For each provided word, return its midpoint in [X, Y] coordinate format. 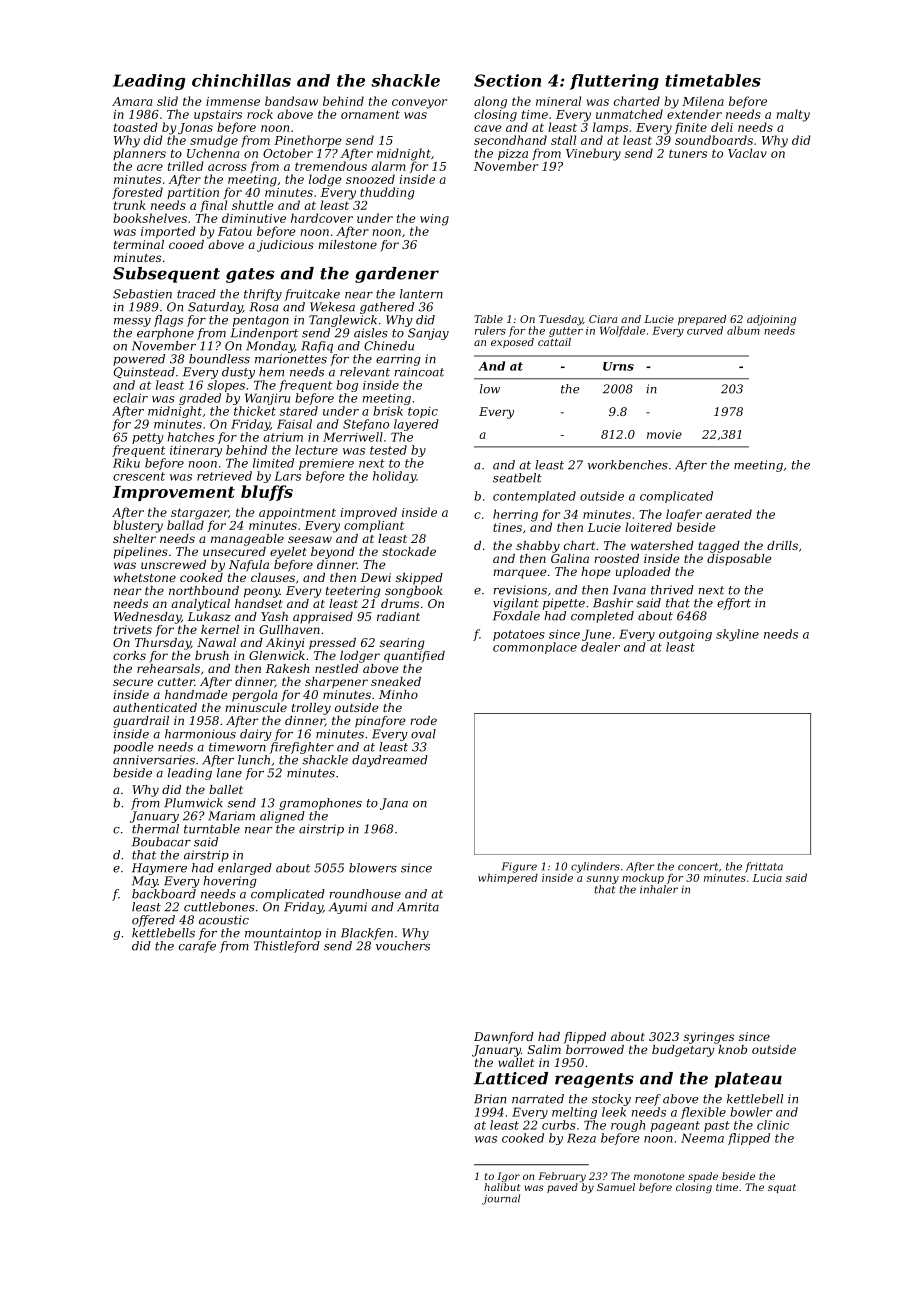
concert [698, 867]
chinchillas [241, 80]
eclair [130, 398]
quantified [414, 657]
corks [129, 655]
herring [515, 515]
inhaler [659, 889]
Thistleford [287, 947]
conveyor [419, 104]
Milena [703, 101]
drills [782, 545]
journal [501, 1199]
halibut [502, 1187]
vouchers [403, 946]
